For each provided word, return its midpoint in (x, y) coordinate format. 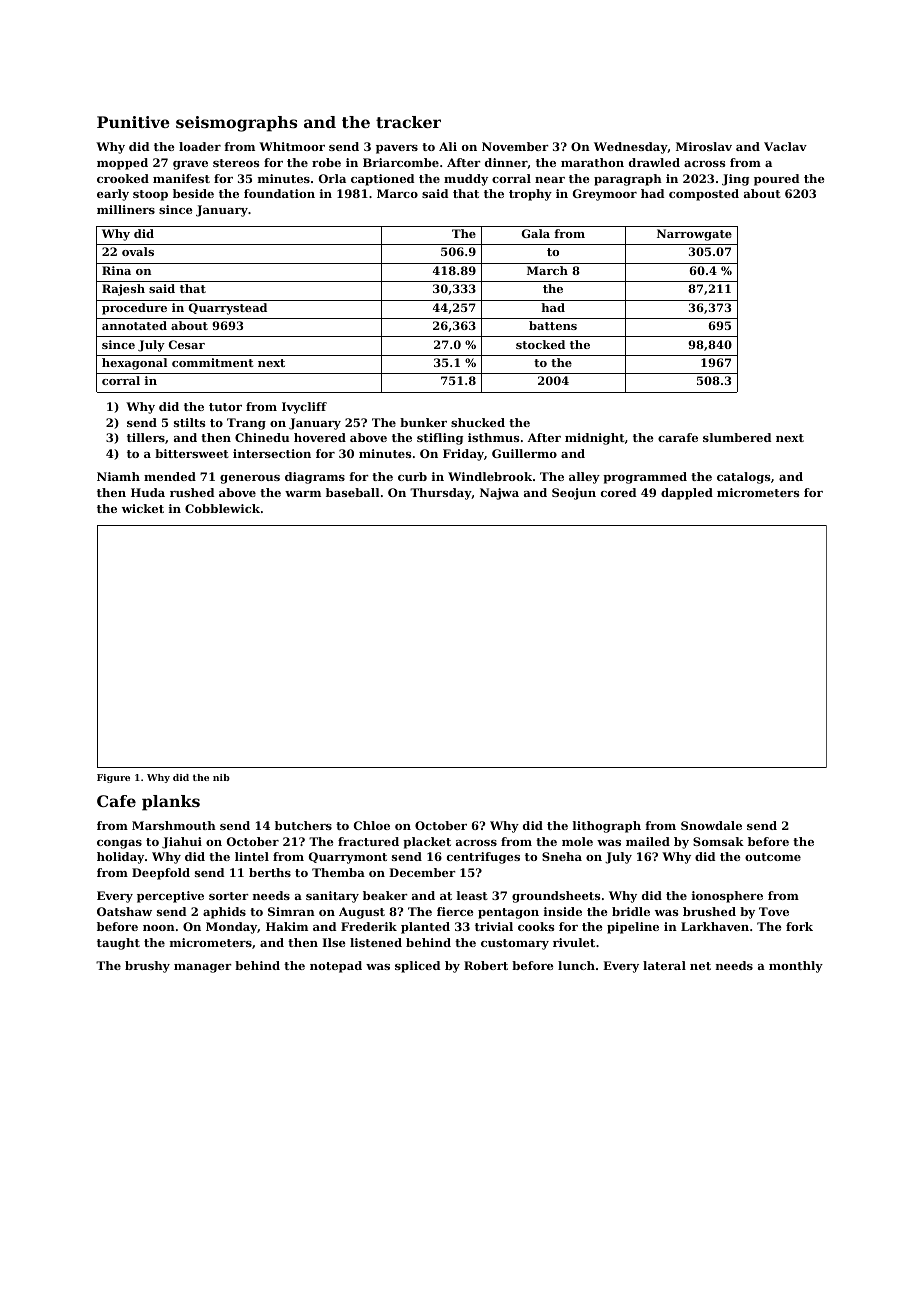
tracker (408, 122)
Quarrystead (228, 309)
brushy (147, 967)
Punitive (133, 122)
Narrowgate (694, 235)
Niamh (118, 476)
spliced (417, 967)
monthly (796, 967)
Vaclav (785, 146)
